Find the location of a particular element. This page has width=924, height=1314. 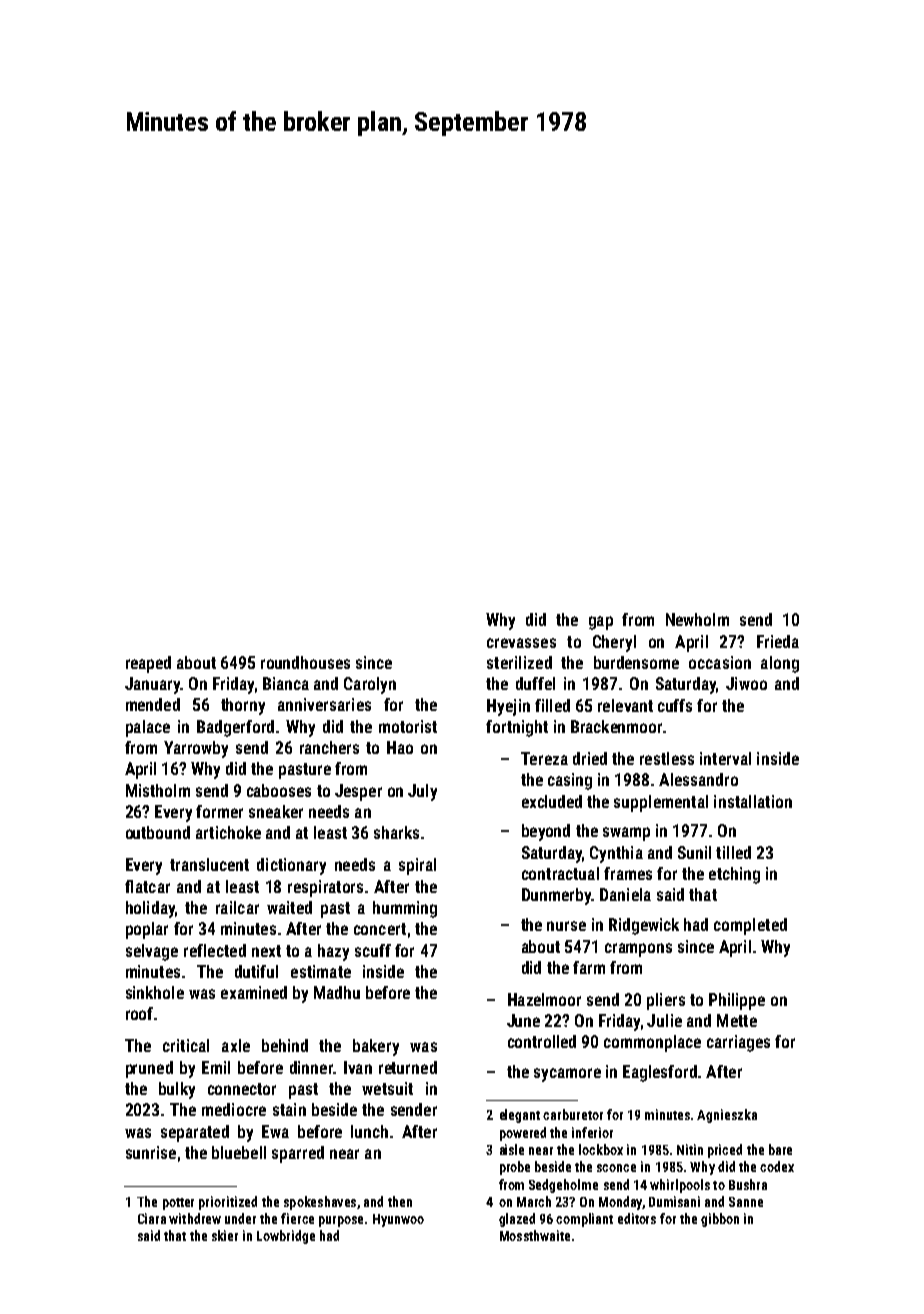

reaped is located at coordinates (148, 664).
